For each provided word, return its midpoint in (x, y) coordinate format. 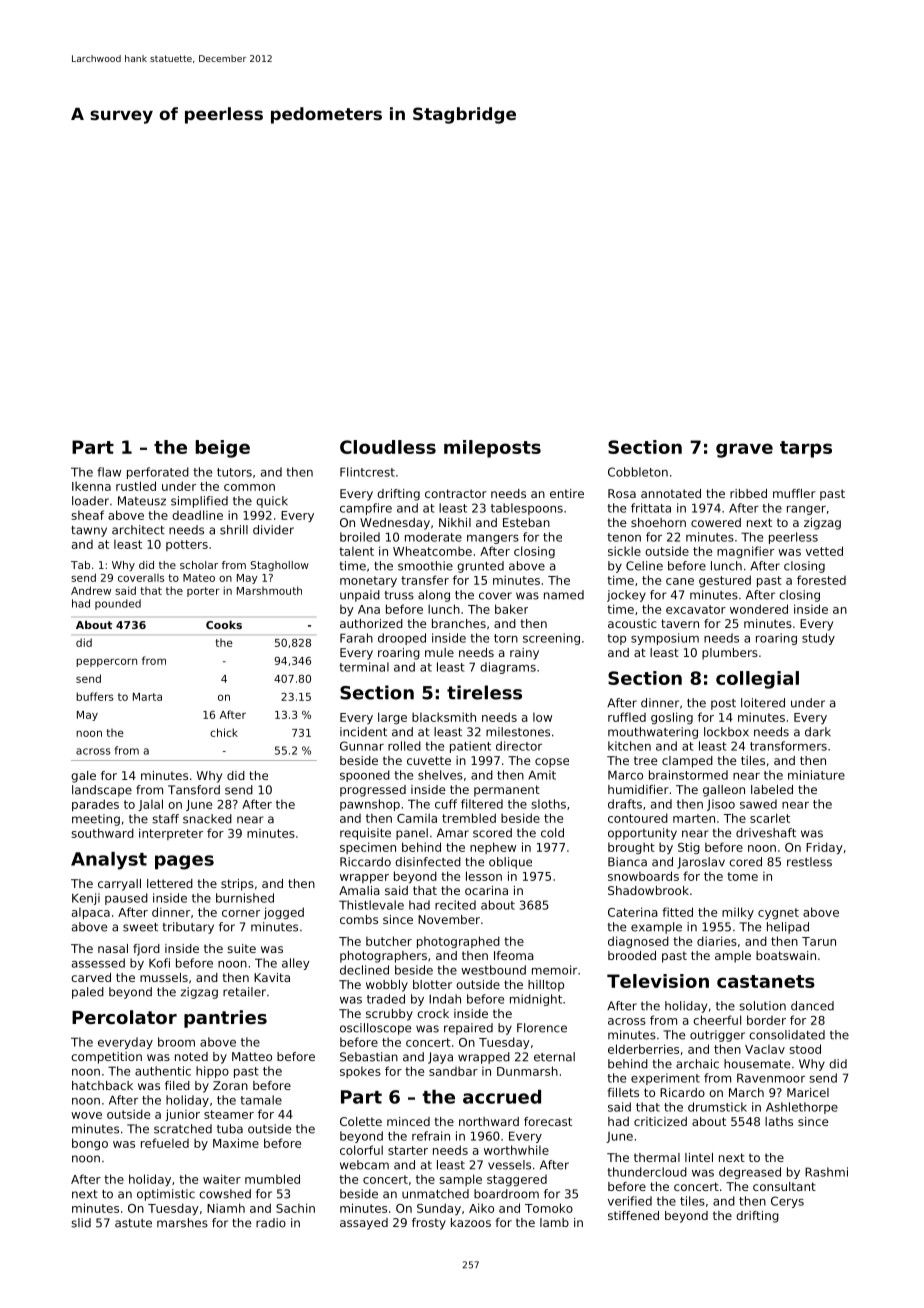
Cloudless (388, 447)
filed (177, 1085)
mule (439, 652)
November (449, 919)
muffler (794, 493)
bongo (90, 1144)
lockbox (726, 732)
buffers (95, 696)
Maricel (808, 1092)
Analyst (109, 861)
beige (223, 449)
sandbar (453, 1071)
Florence (542, 1028)
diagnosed (638, 942)
